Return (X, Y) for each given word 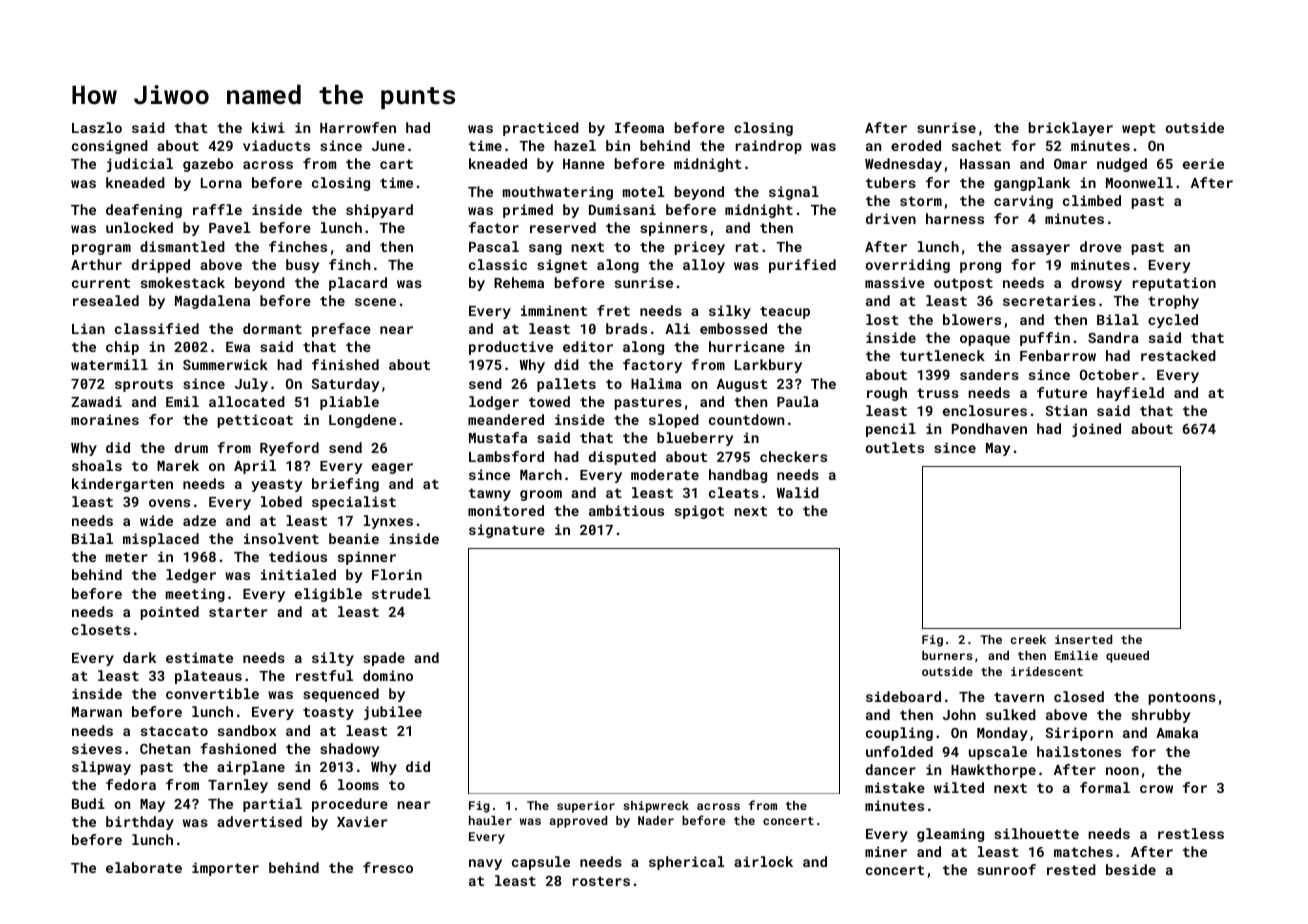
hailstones (1079, 751)
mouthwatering (558, 193)
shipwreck (656, 807)
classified (157, 328)
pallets (566, 385)
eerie (1203, 163)
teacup (785, 312)
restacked (1178, 355)
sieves (97, 748)
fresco (388, 867)
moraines (105, 419)
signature (507, 531)
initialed (298, 574)
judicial (140, 165)
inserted (1083, 639)
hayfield (1130, 394)
